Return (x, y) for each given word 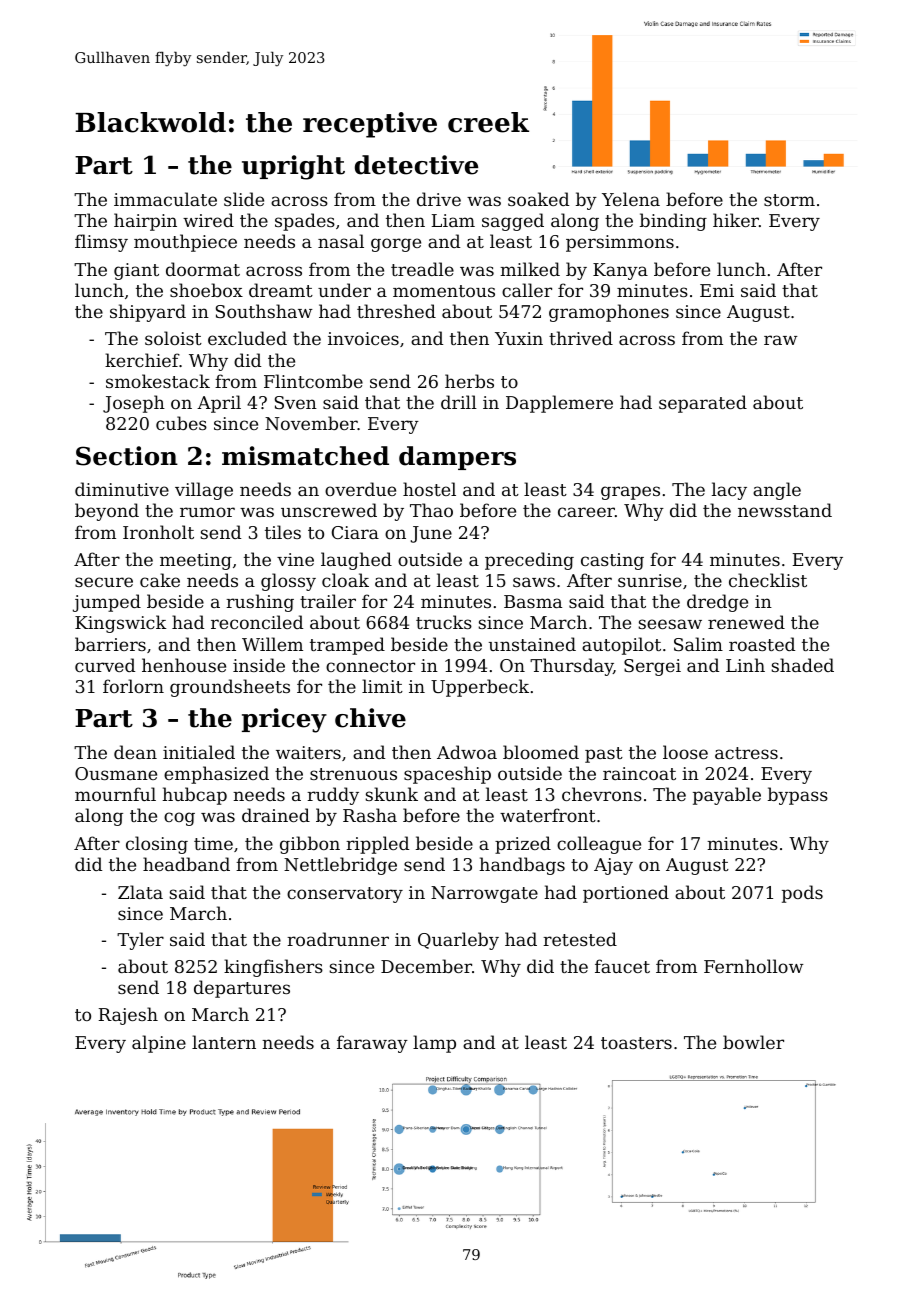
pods (802, 894)
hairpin (145, 222)
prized (523, 845)
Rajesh (128, 1016)
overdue (360, 489)
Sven (296, 402)
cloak (345, 580)
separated (703, 404)
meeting (196, 561)
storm (789, 200)
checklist (768, 580)
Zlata (140, 892)
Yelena (631, 199)
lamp (434, 1044)
